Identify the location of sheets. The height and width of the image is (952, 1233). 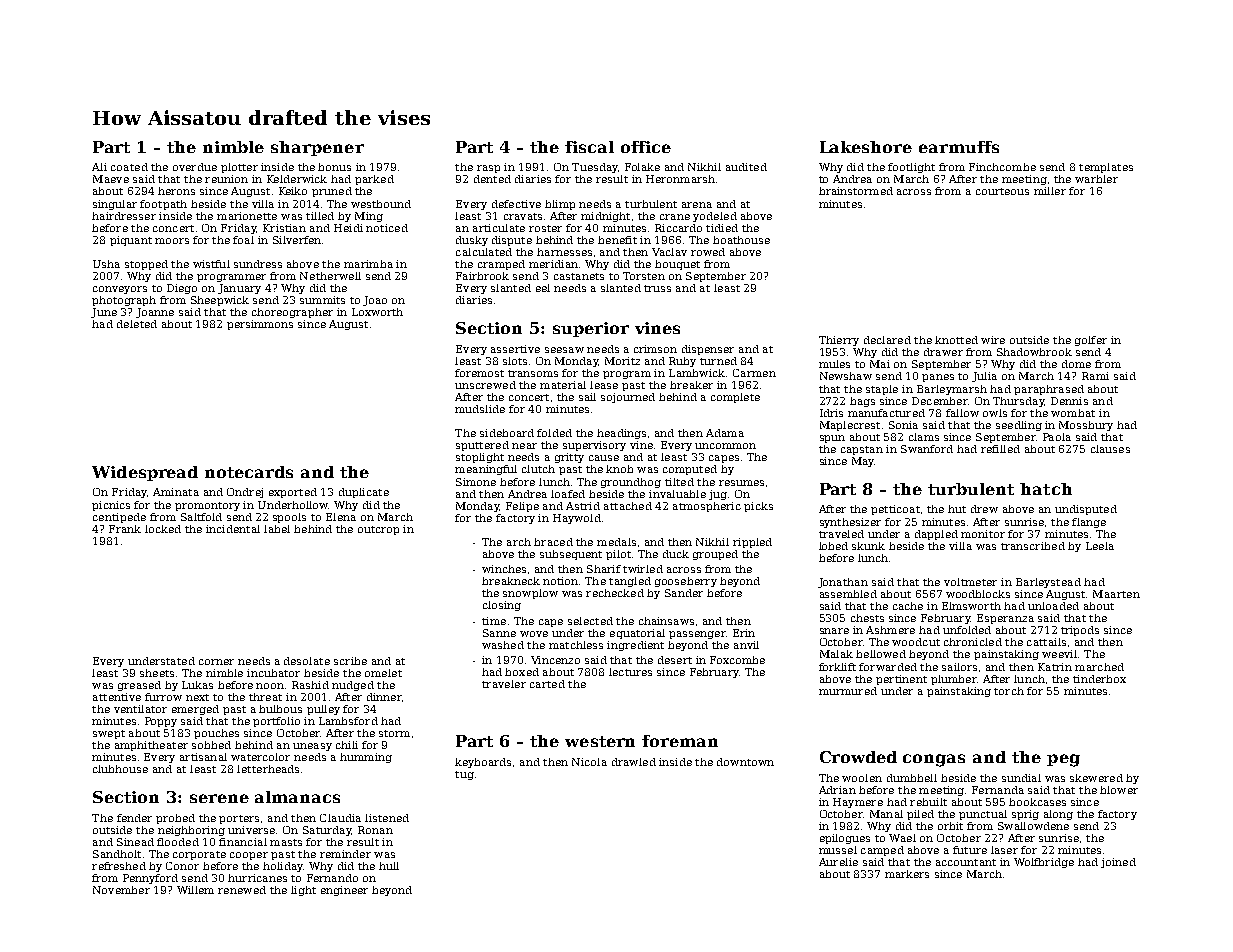
(157, 673).
